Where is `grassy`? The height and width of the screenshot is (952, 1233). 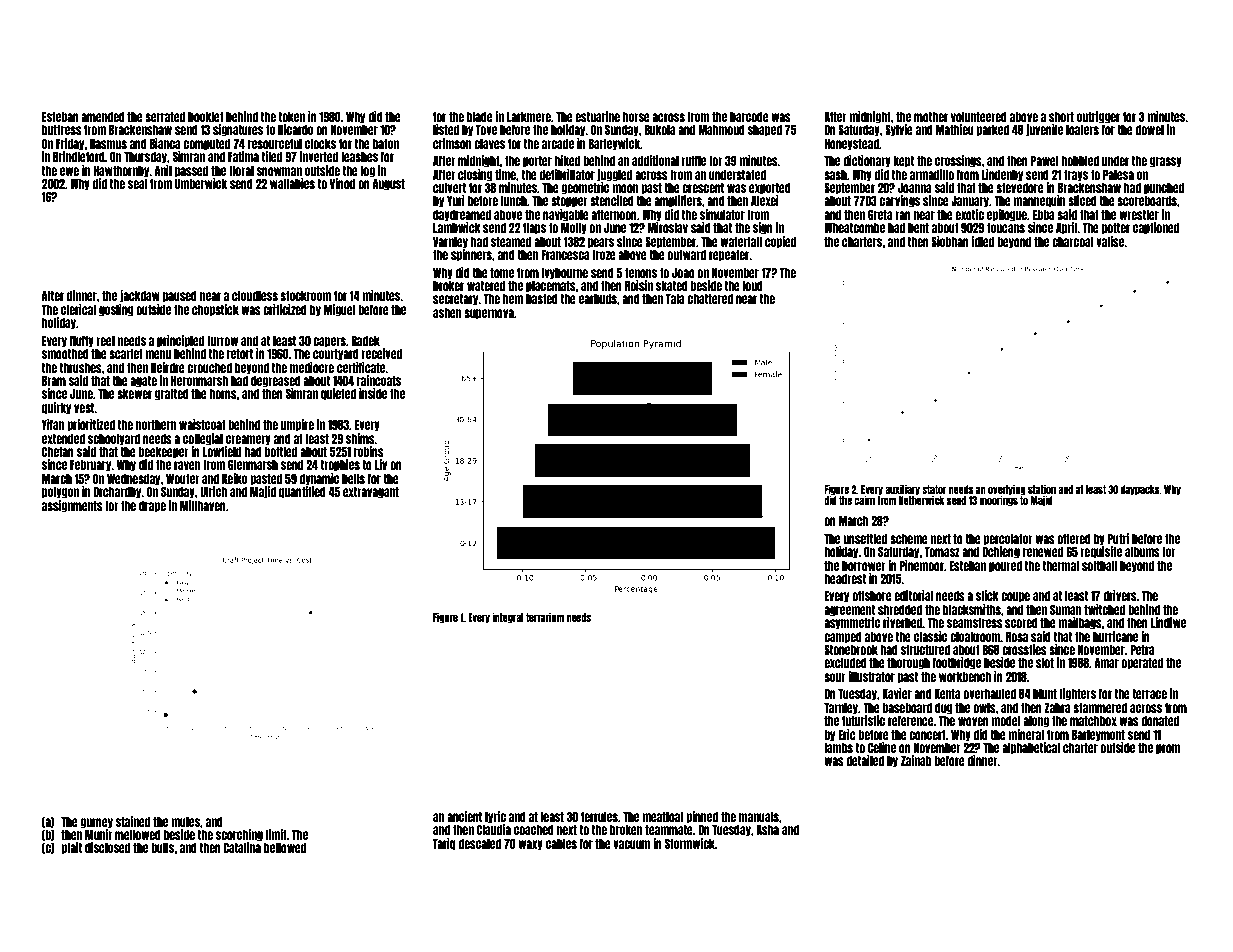
grassy is located at coordinates (1166, 162).
